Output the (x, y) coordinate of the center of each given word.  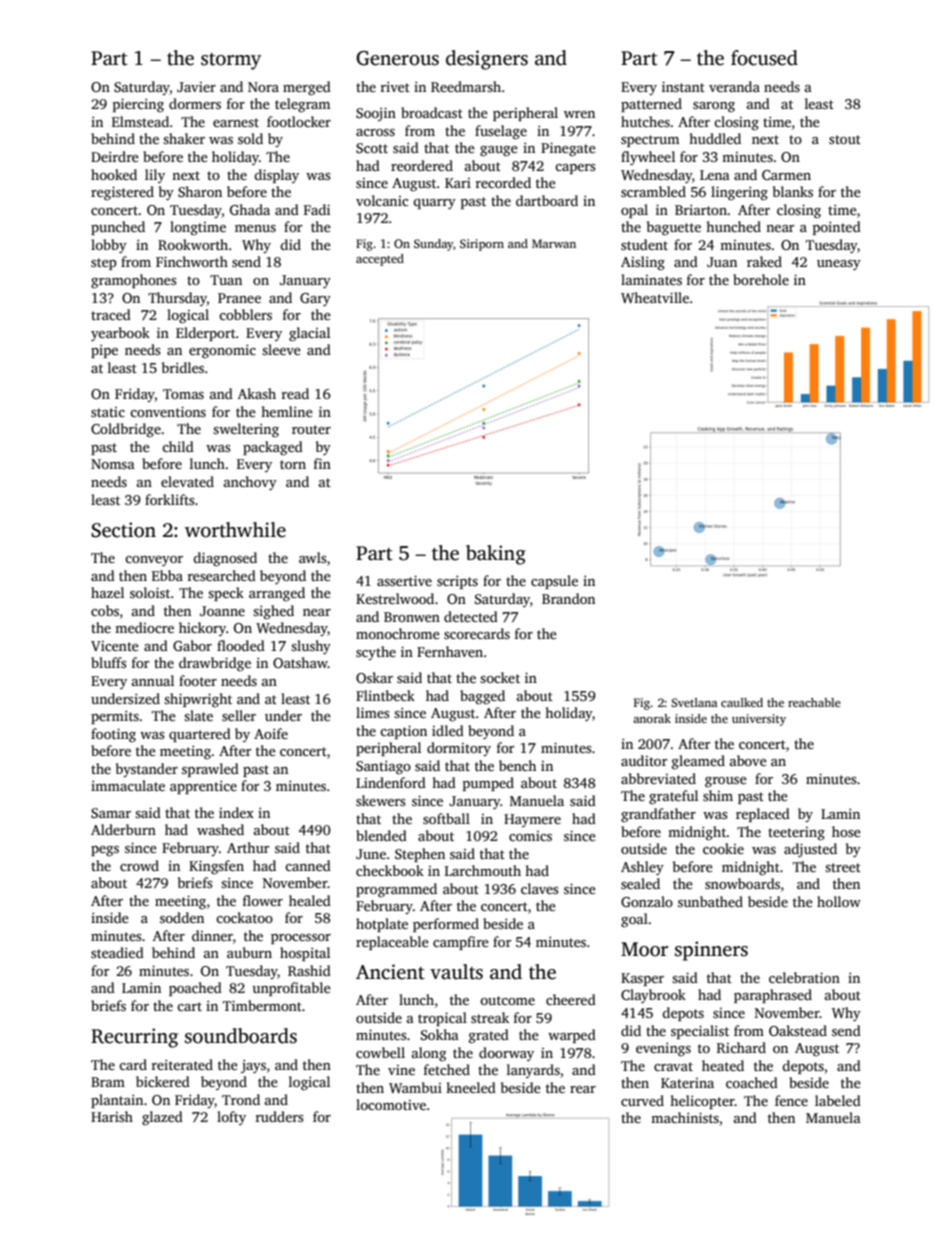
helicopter (702, 1102)
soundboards (241, 1036)
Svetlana (694, 702)
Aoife (271, 733)
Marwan (554, 243)
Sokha (440, 1034)
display (276, 176)
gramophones (134, 281)
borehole (761, 279)
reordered (422, 165)
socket (500, 677)
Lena (715, 175)
